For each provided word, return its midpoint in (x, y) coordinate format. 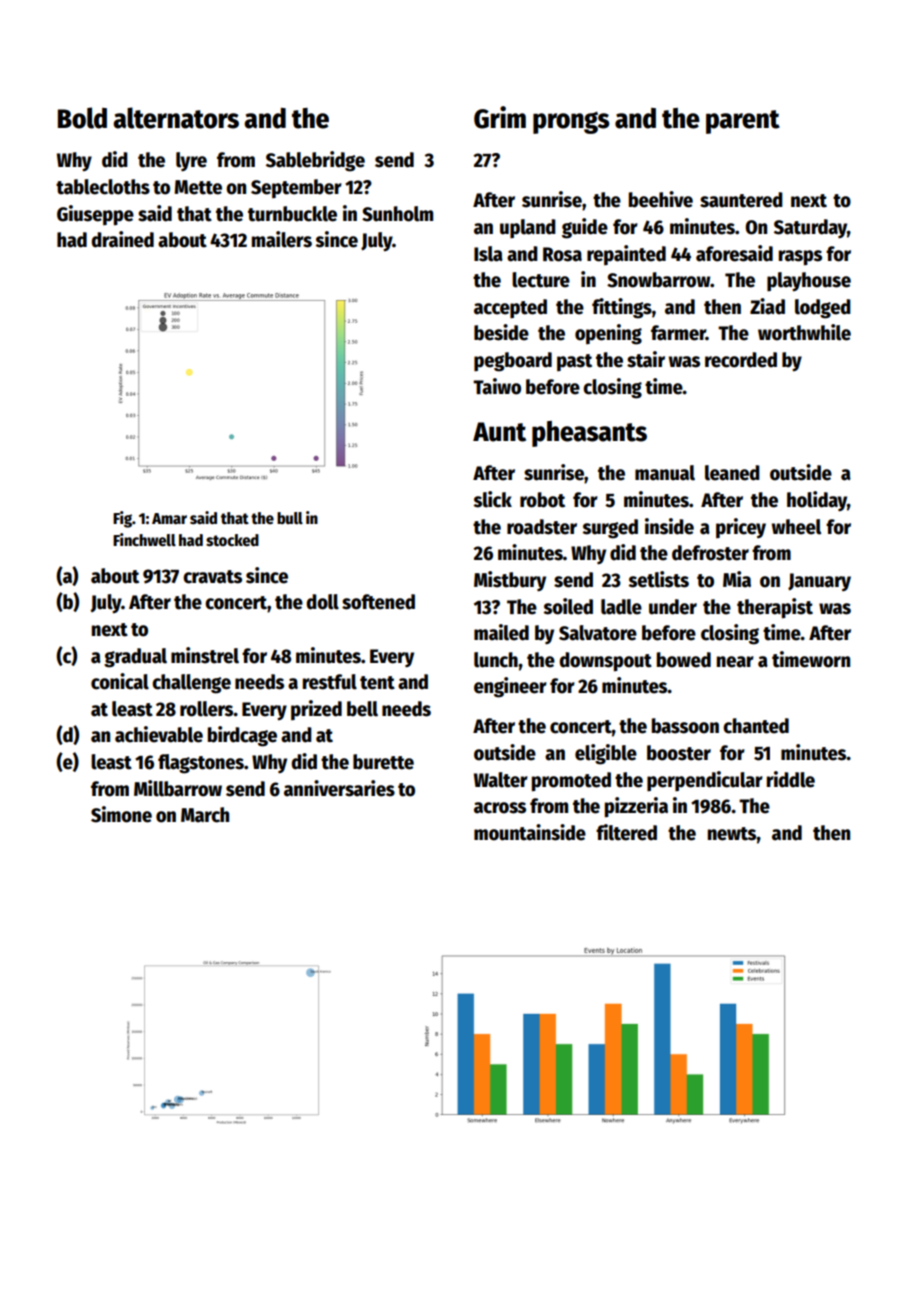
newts (732, 834)
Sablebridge (315, 161)
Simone (121, 814)
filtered (626, 832)
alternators (176, 118)
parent (743, 122)
